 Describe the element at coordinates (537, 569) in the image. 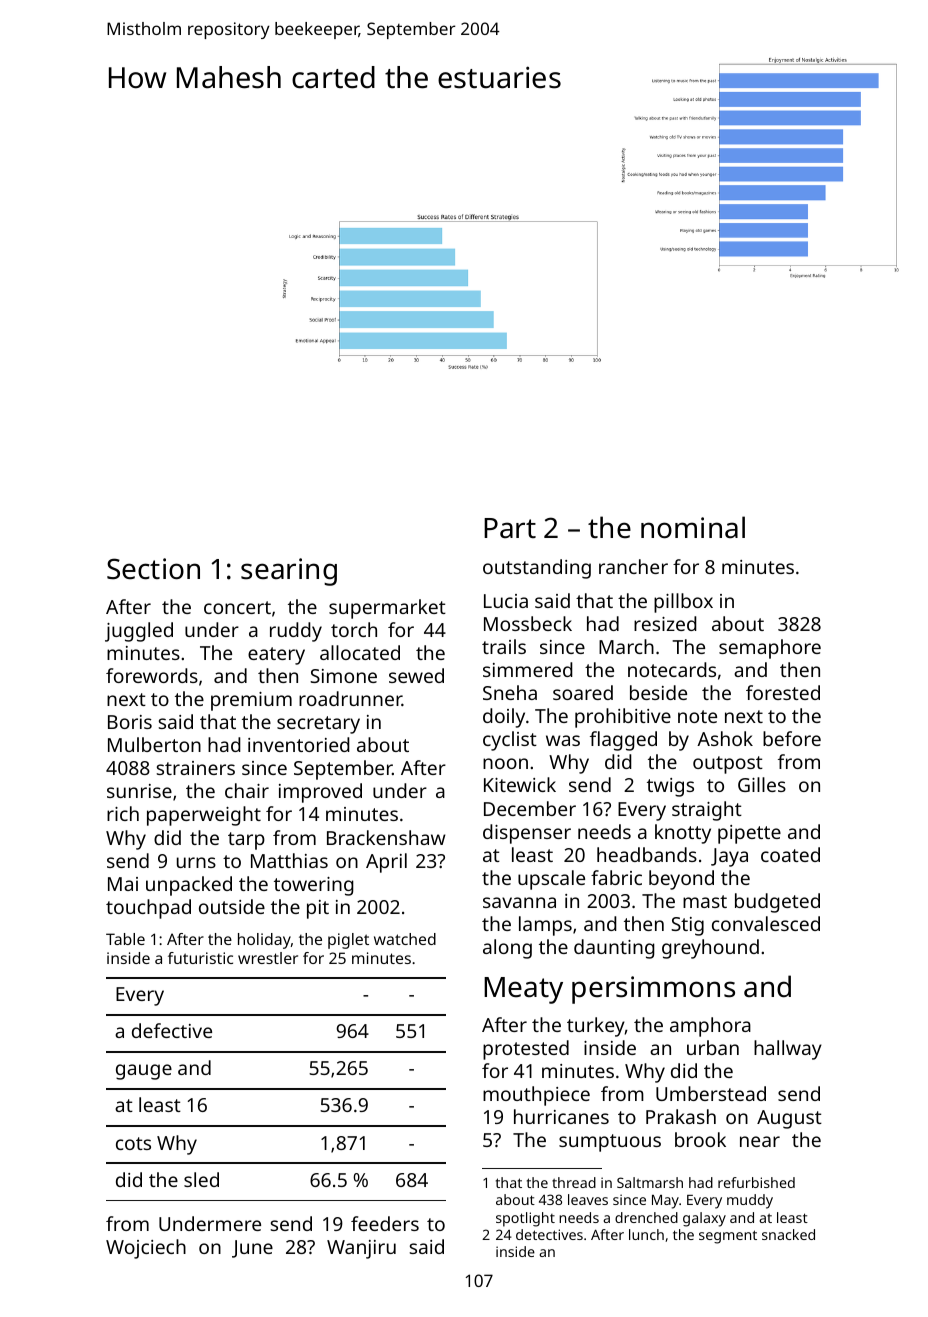

I see `outstanding` at that location.
